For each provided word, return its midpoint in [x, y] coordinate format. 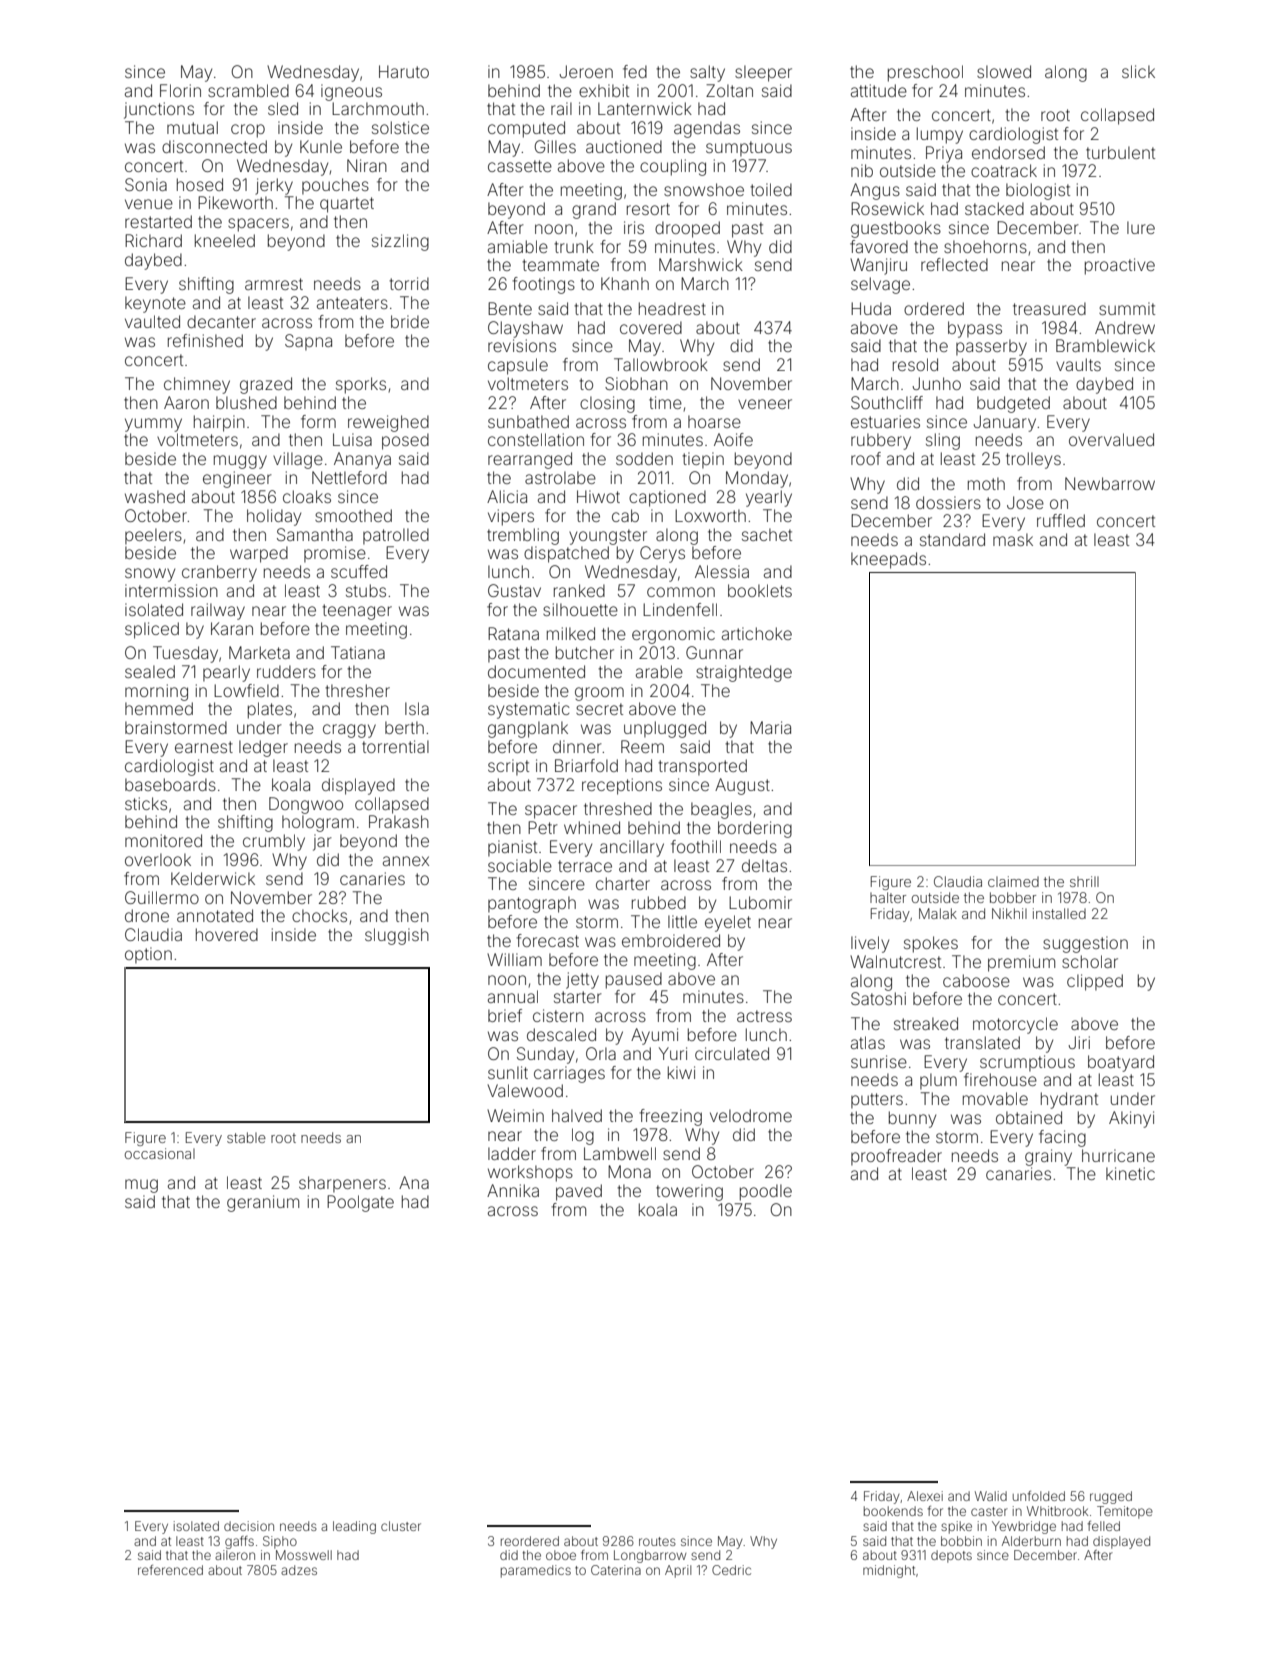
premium [1021, 963]
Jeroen [586, 71]
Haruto [404, 71]
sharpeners [342, 1184]
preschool [925, 73]
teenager [357, 612]
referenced [170, 1570]
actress [764, 1016]
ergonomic [673, 635]
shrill [1084, 881]
